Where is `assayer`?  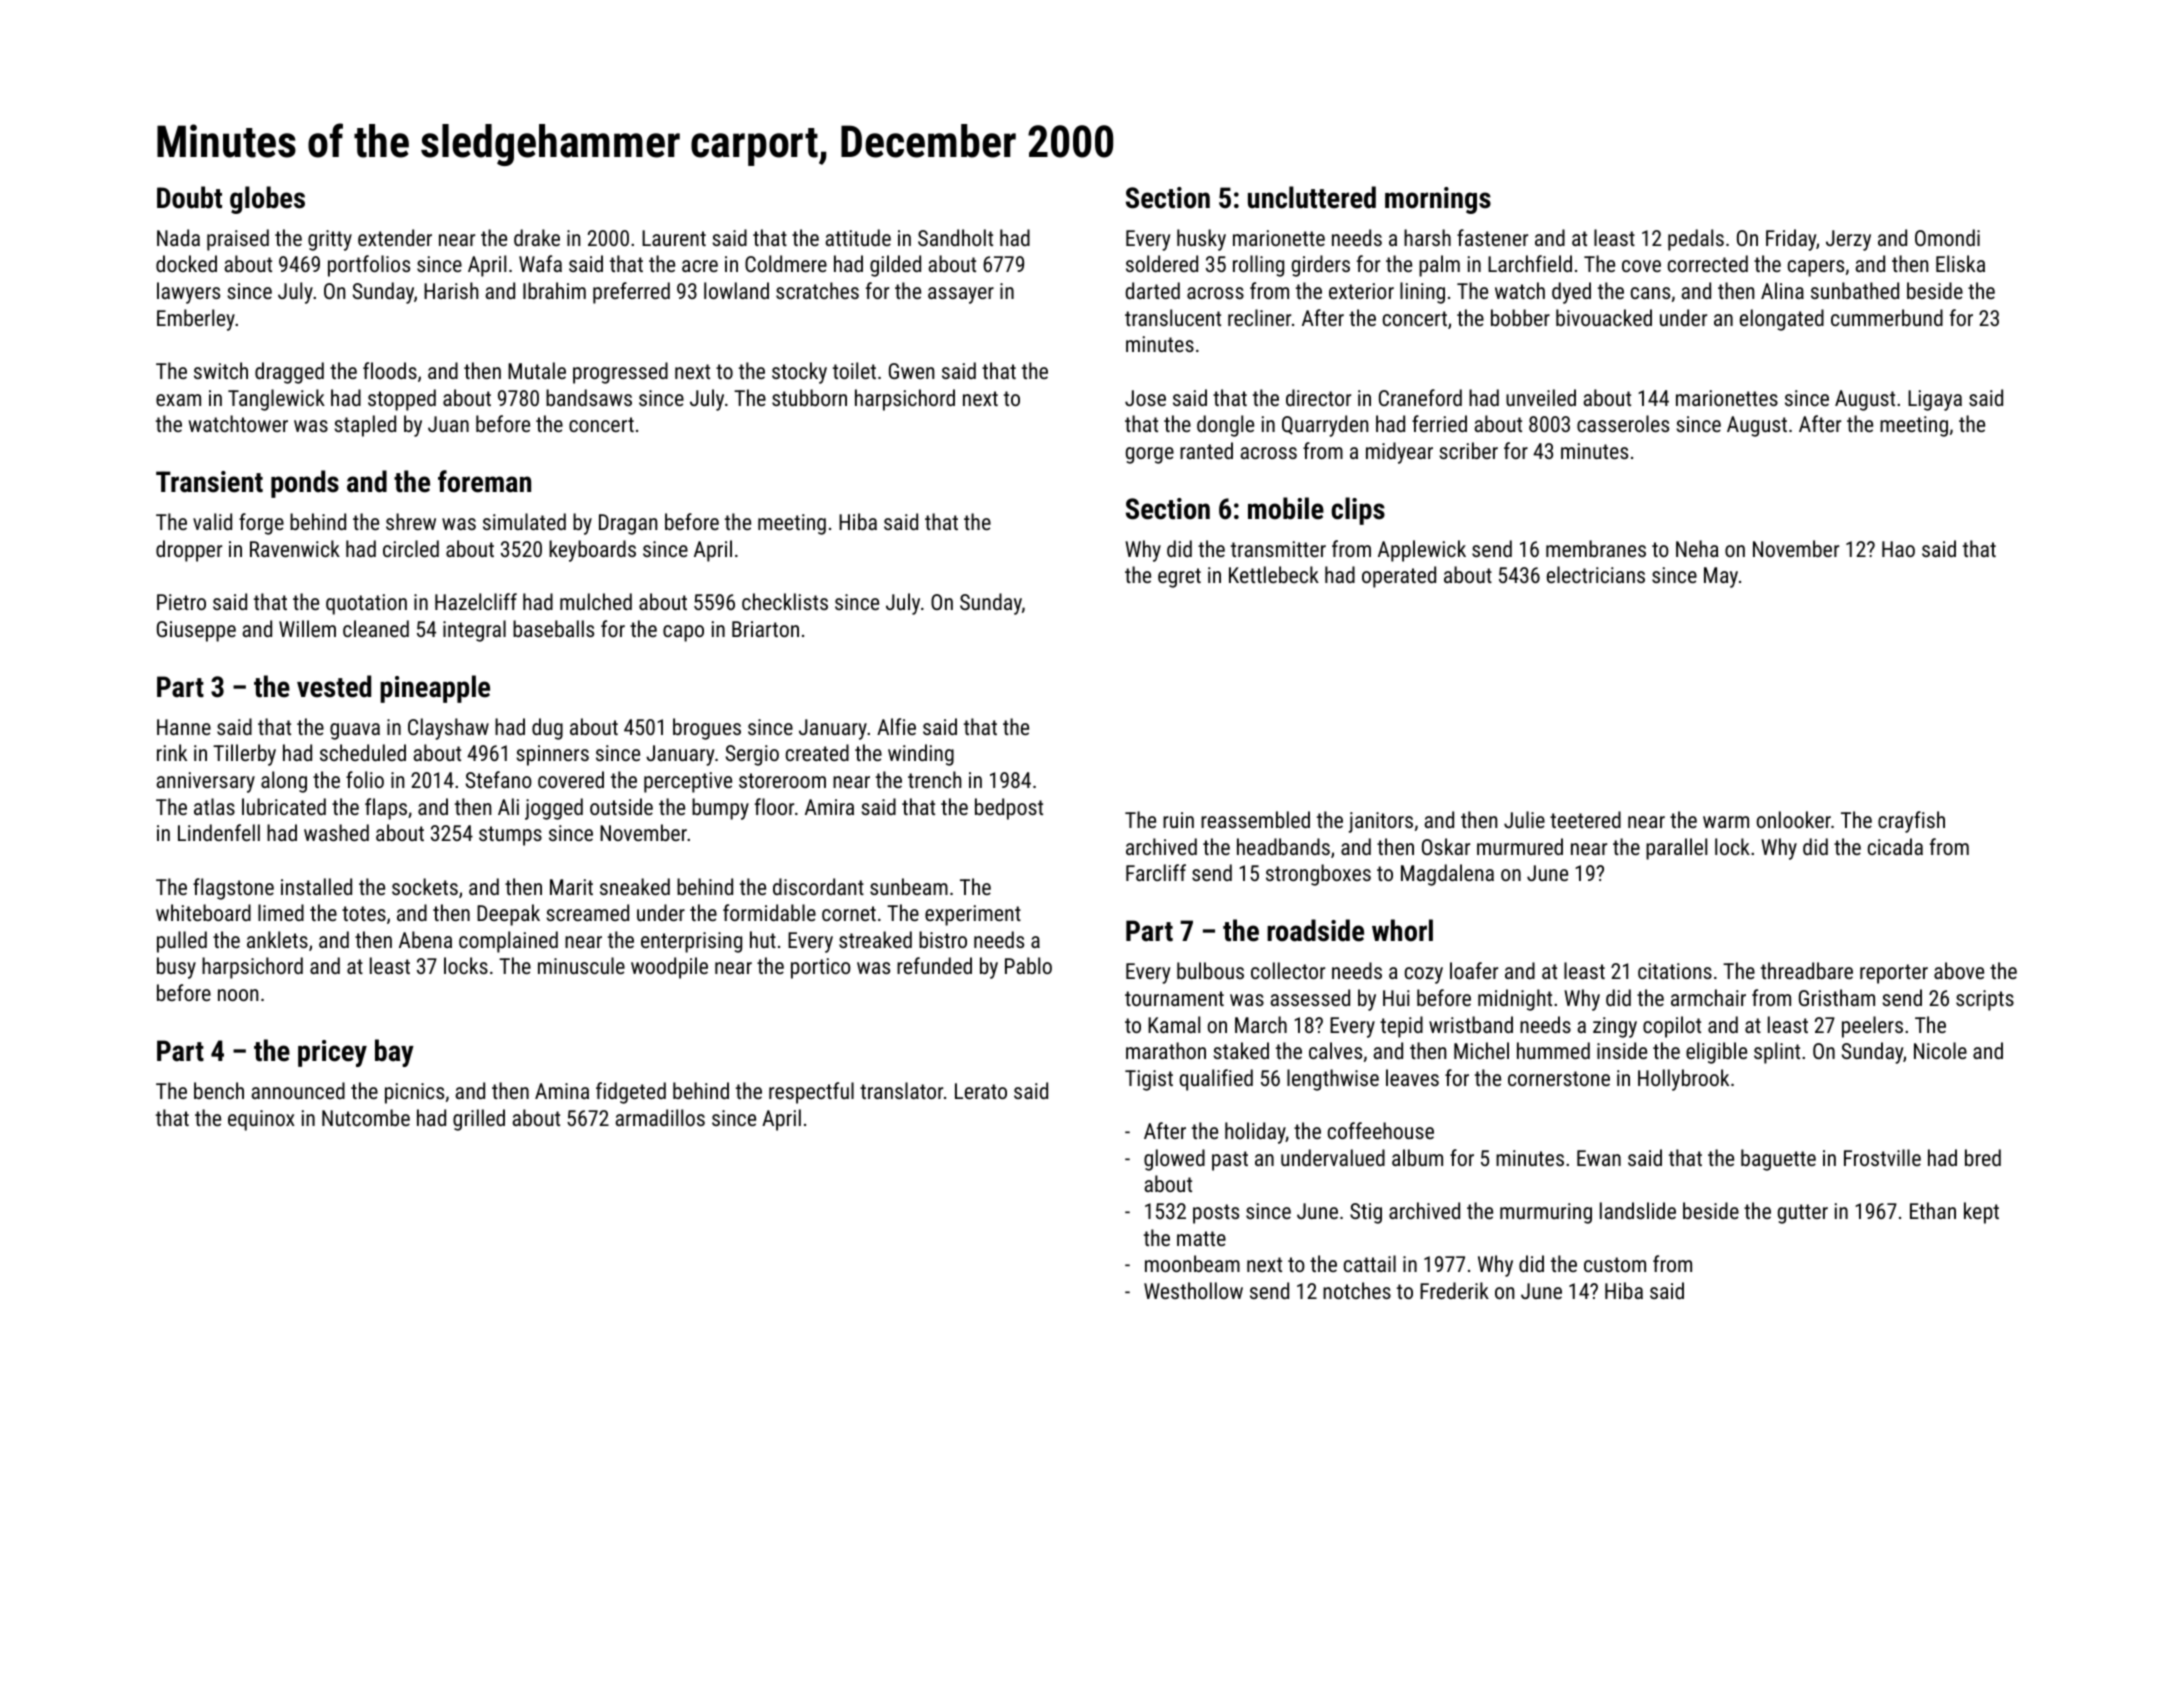
assayer is located at coordinates (961, 295).
